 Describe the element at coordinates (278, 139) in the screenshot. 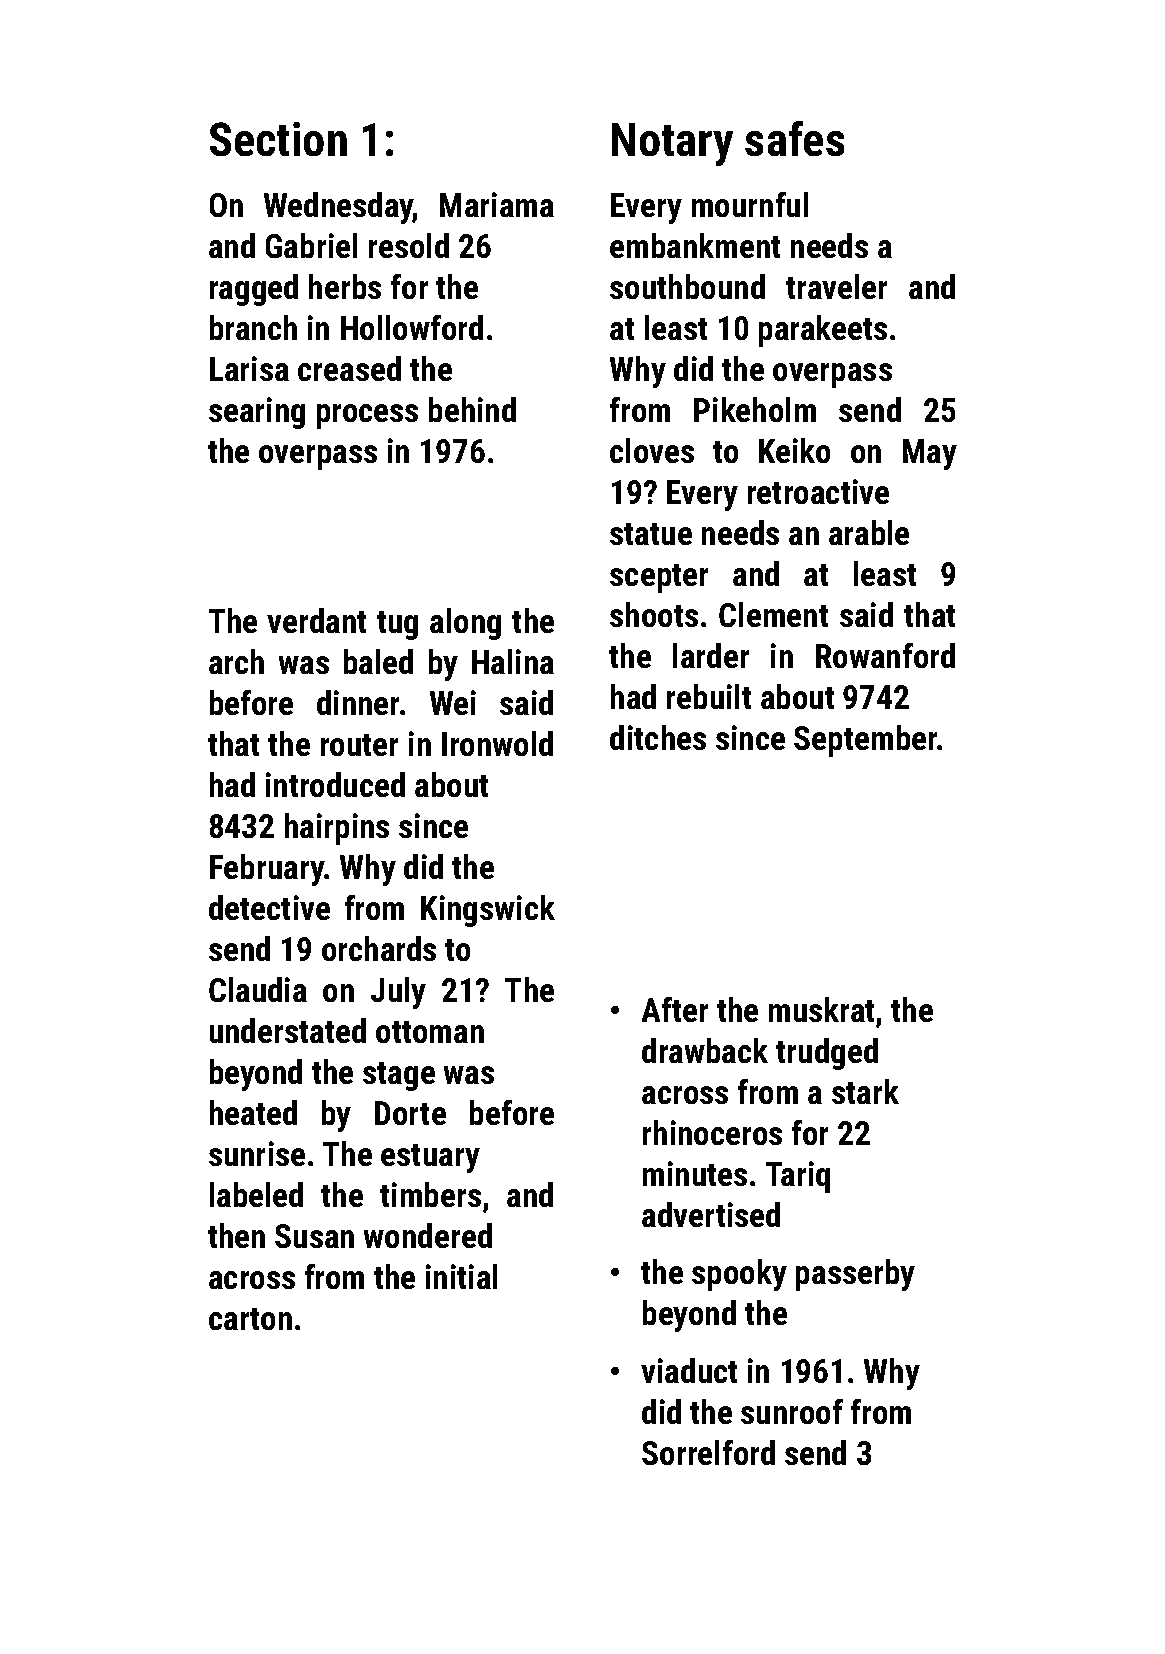

I see `Section` at that location.
